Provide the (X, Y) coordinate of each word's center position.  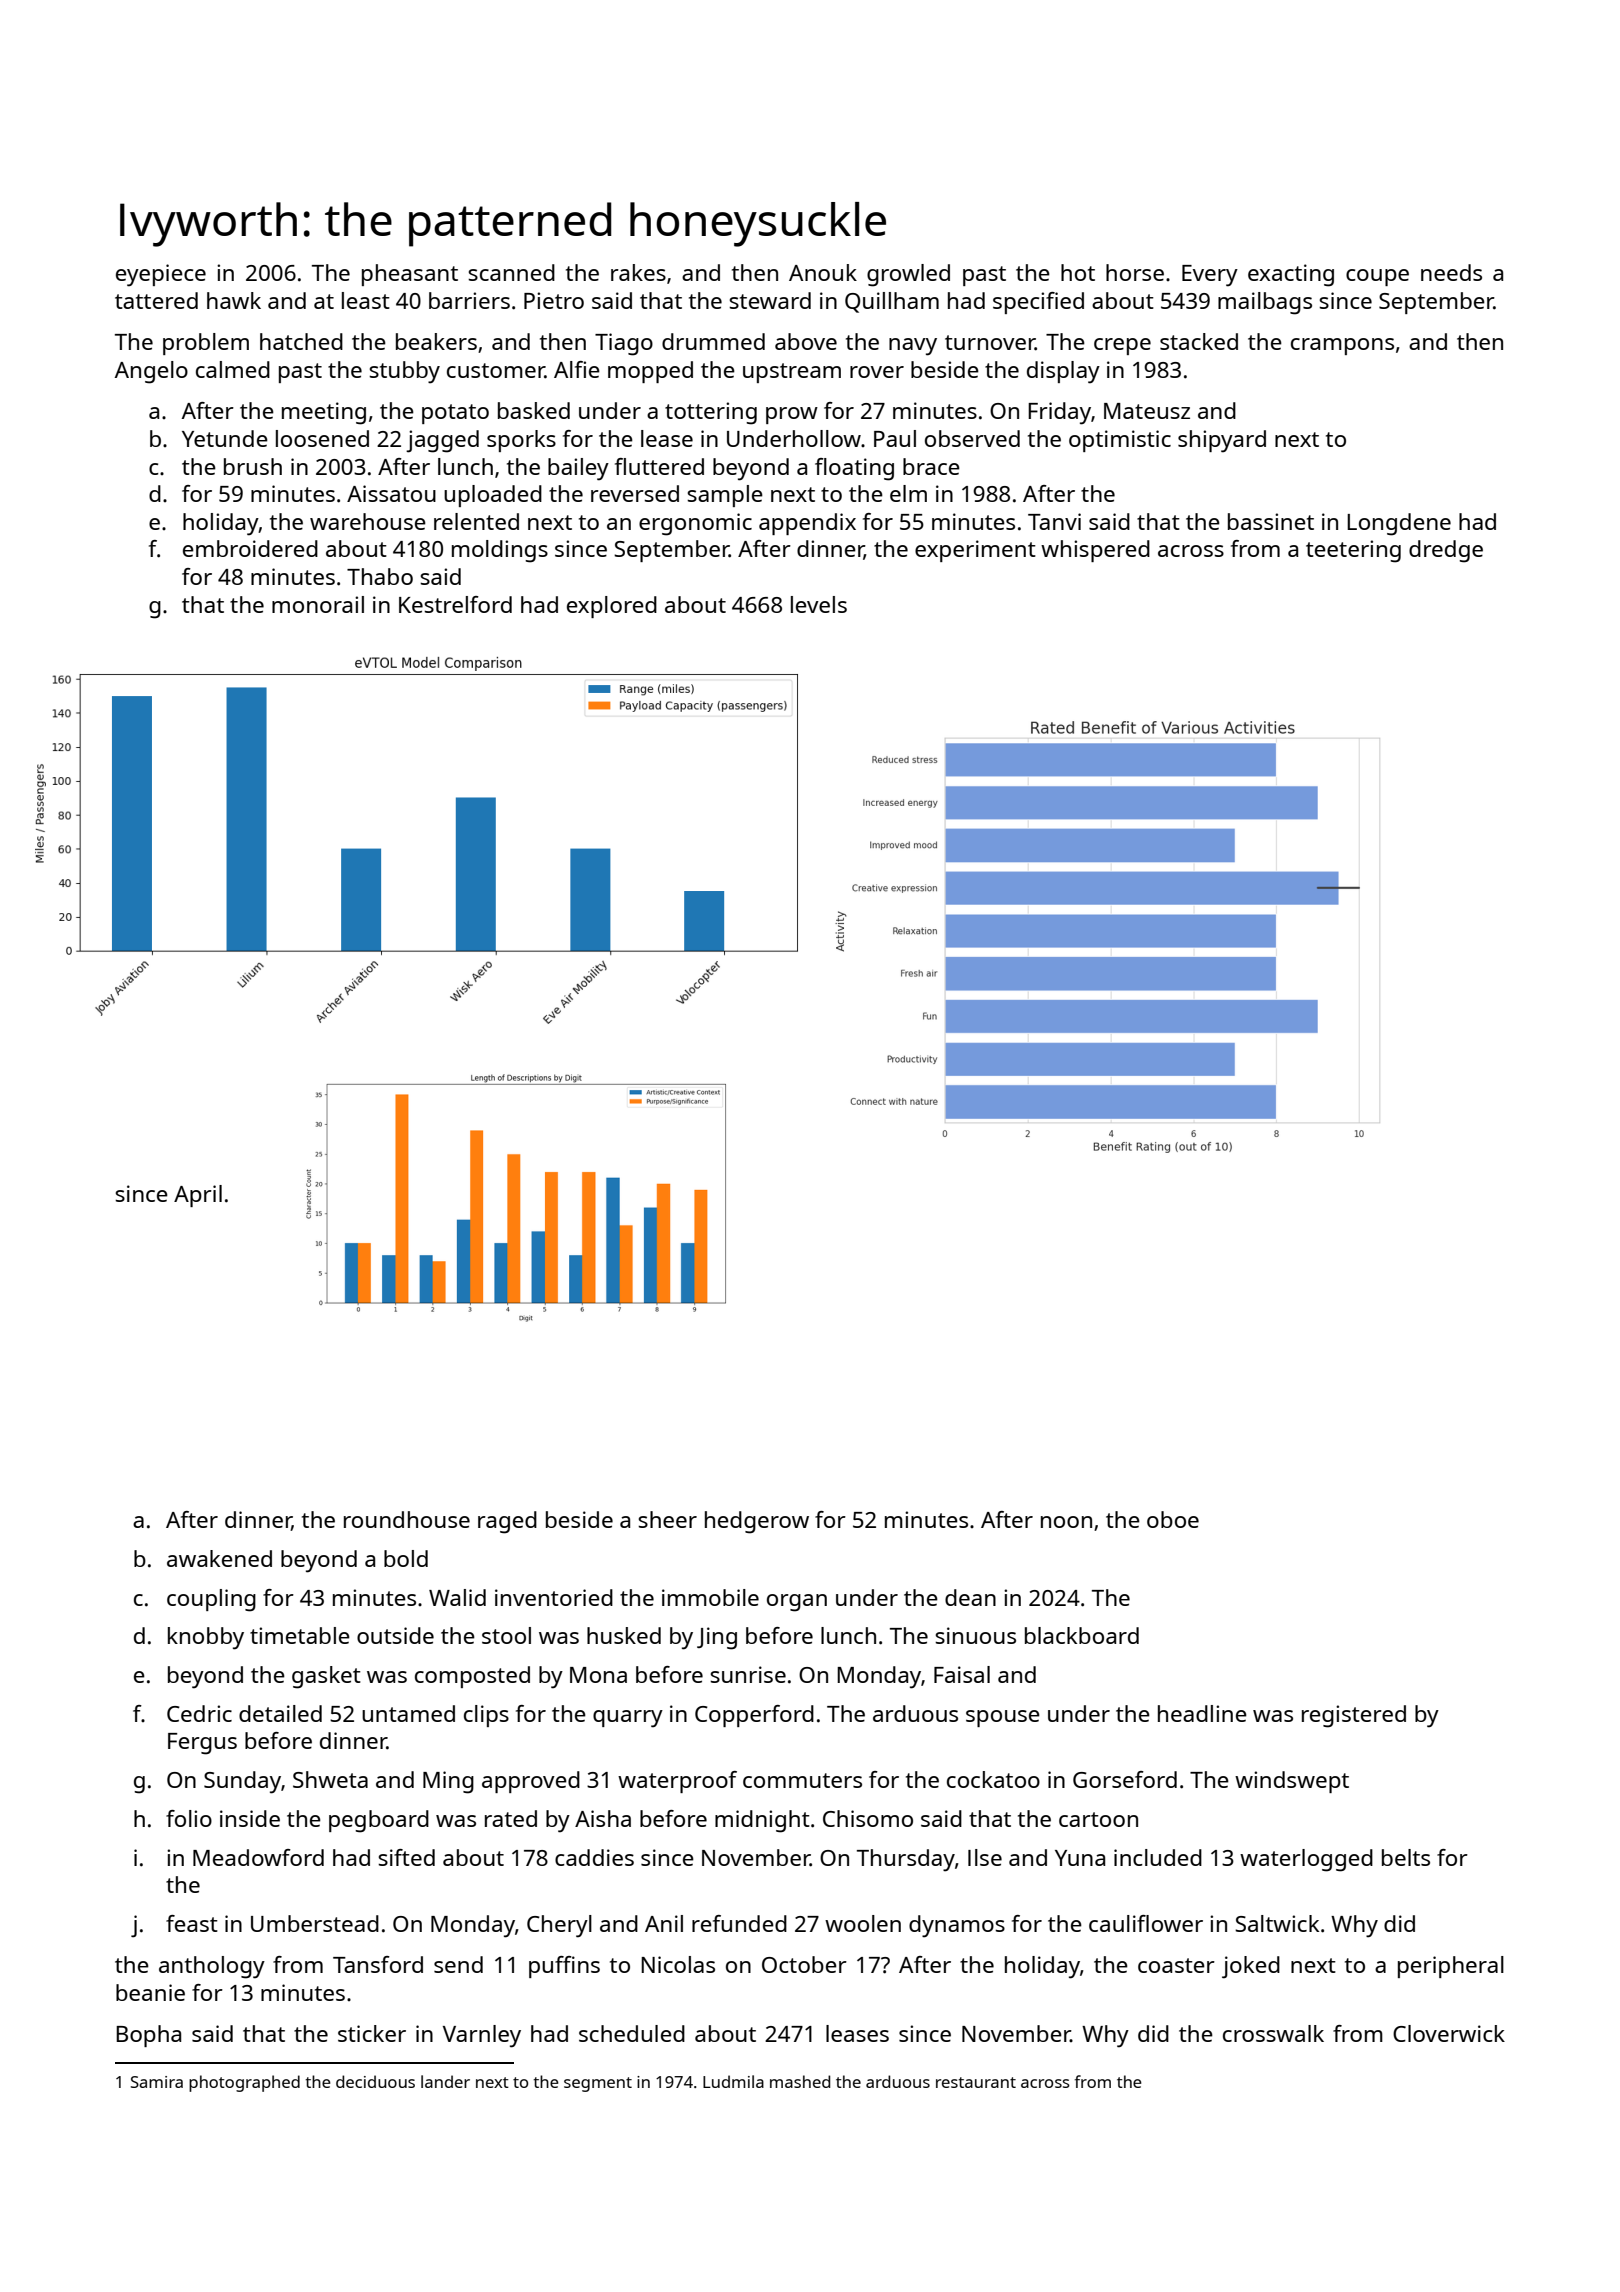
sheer (667, 1519)
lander (445, 2081)
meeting (324, 413)
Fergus (202, 1744)
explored (612, 607)
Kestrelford (455, 604)
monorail (318, 604)
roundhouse (407, 1519)
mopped (650, 372)
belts (1406, 1857)
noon (1066, 1522)
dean (970, 1597)
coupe (1377, 277)
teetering (1353, 551)
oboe (1173, 1519)
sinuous (975, 1635)
